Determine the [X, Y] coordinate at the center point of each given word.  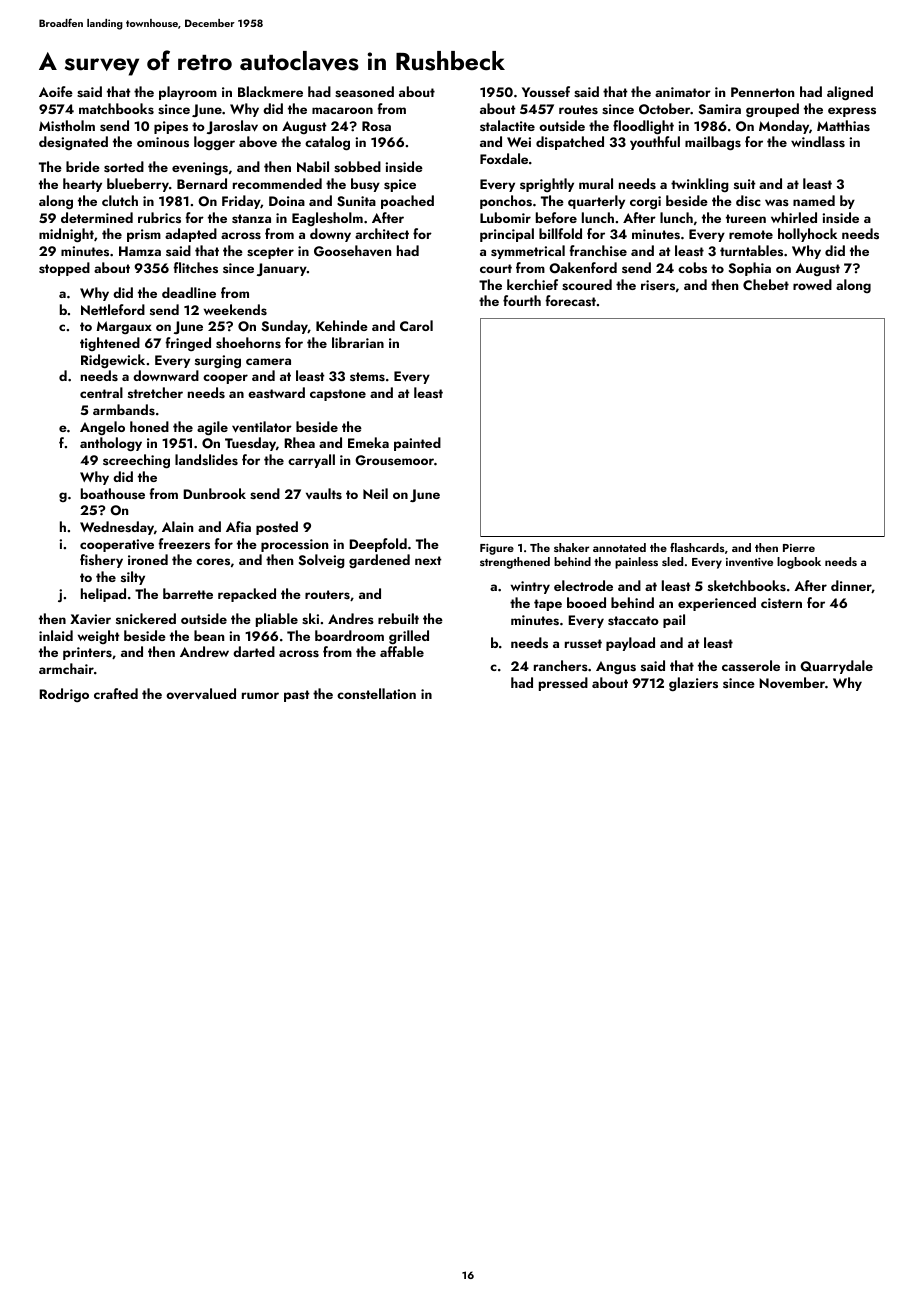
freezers [184, 543]
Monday [784, 127]
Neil [375, 493]
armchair [66, 668]
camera [268, 361]
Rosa [376, 126]
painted [417, 444]
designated [73, 143]
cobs [692, 267]
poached [407, 202]
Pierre [799, 548]
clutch [120, 200]
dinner [851, 586]
